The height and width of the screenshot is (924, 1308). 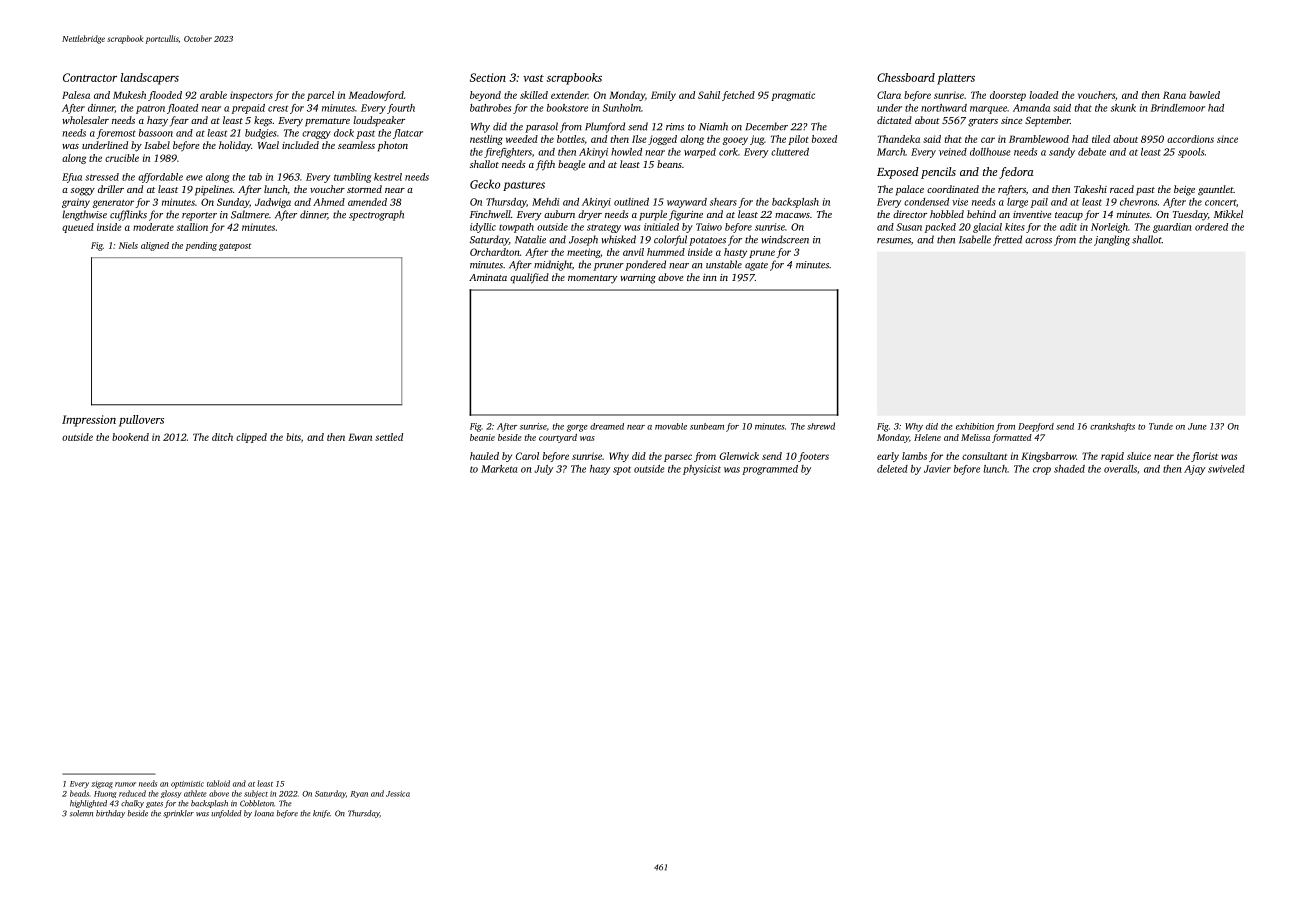 I want to click on movable, so click(x=671, y=426).
